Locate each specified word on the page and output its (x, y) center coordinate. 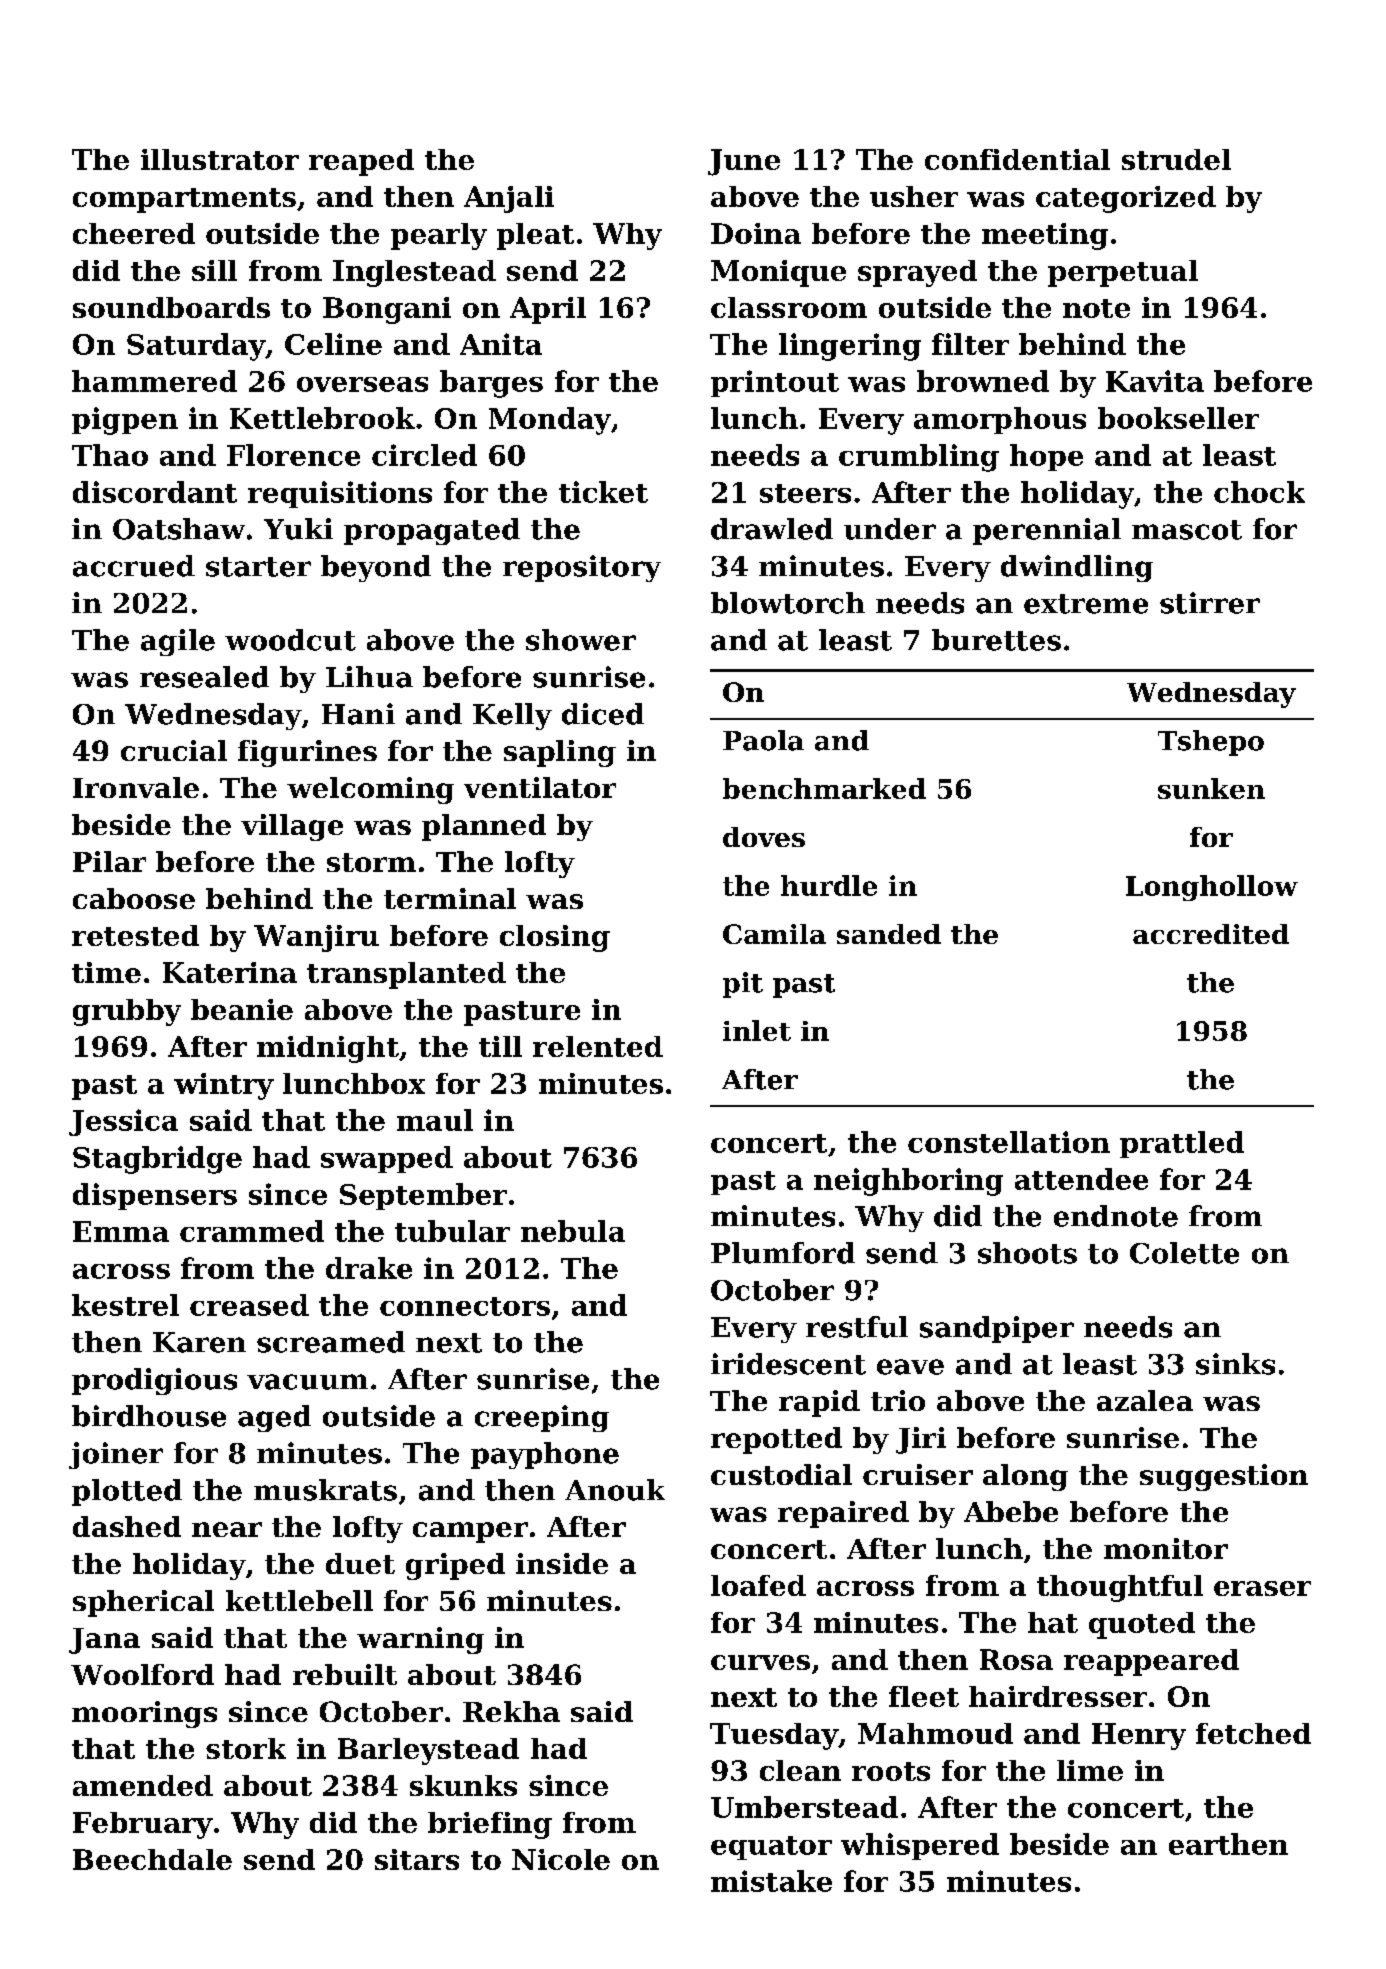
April (548, 310)
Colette (1184, 1253)
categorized (1126, 199)
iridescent (788, 1364)
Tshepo (1211, 743)
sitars (417, 1859)
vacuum (307, 1382)
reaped (361, 162)
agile (178, 642)
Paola (763, 740)
